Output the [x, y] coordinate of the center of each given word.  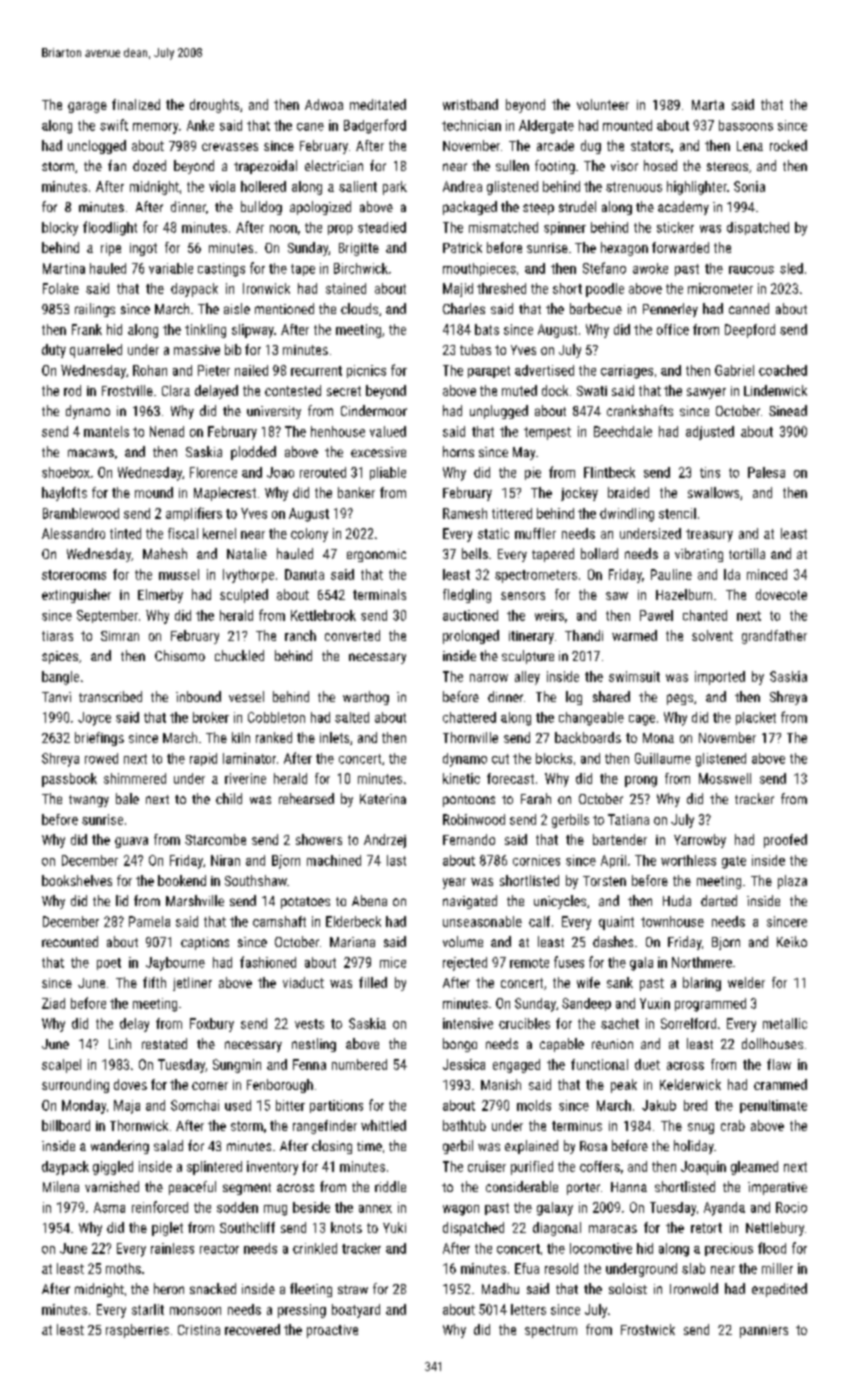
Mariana [352, 942]
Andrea [462, 186]
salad [168, 1145]
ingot [143, 249]
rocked [788, 145]
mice [393, 962]
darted [719, 900]
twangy [89, 801]
